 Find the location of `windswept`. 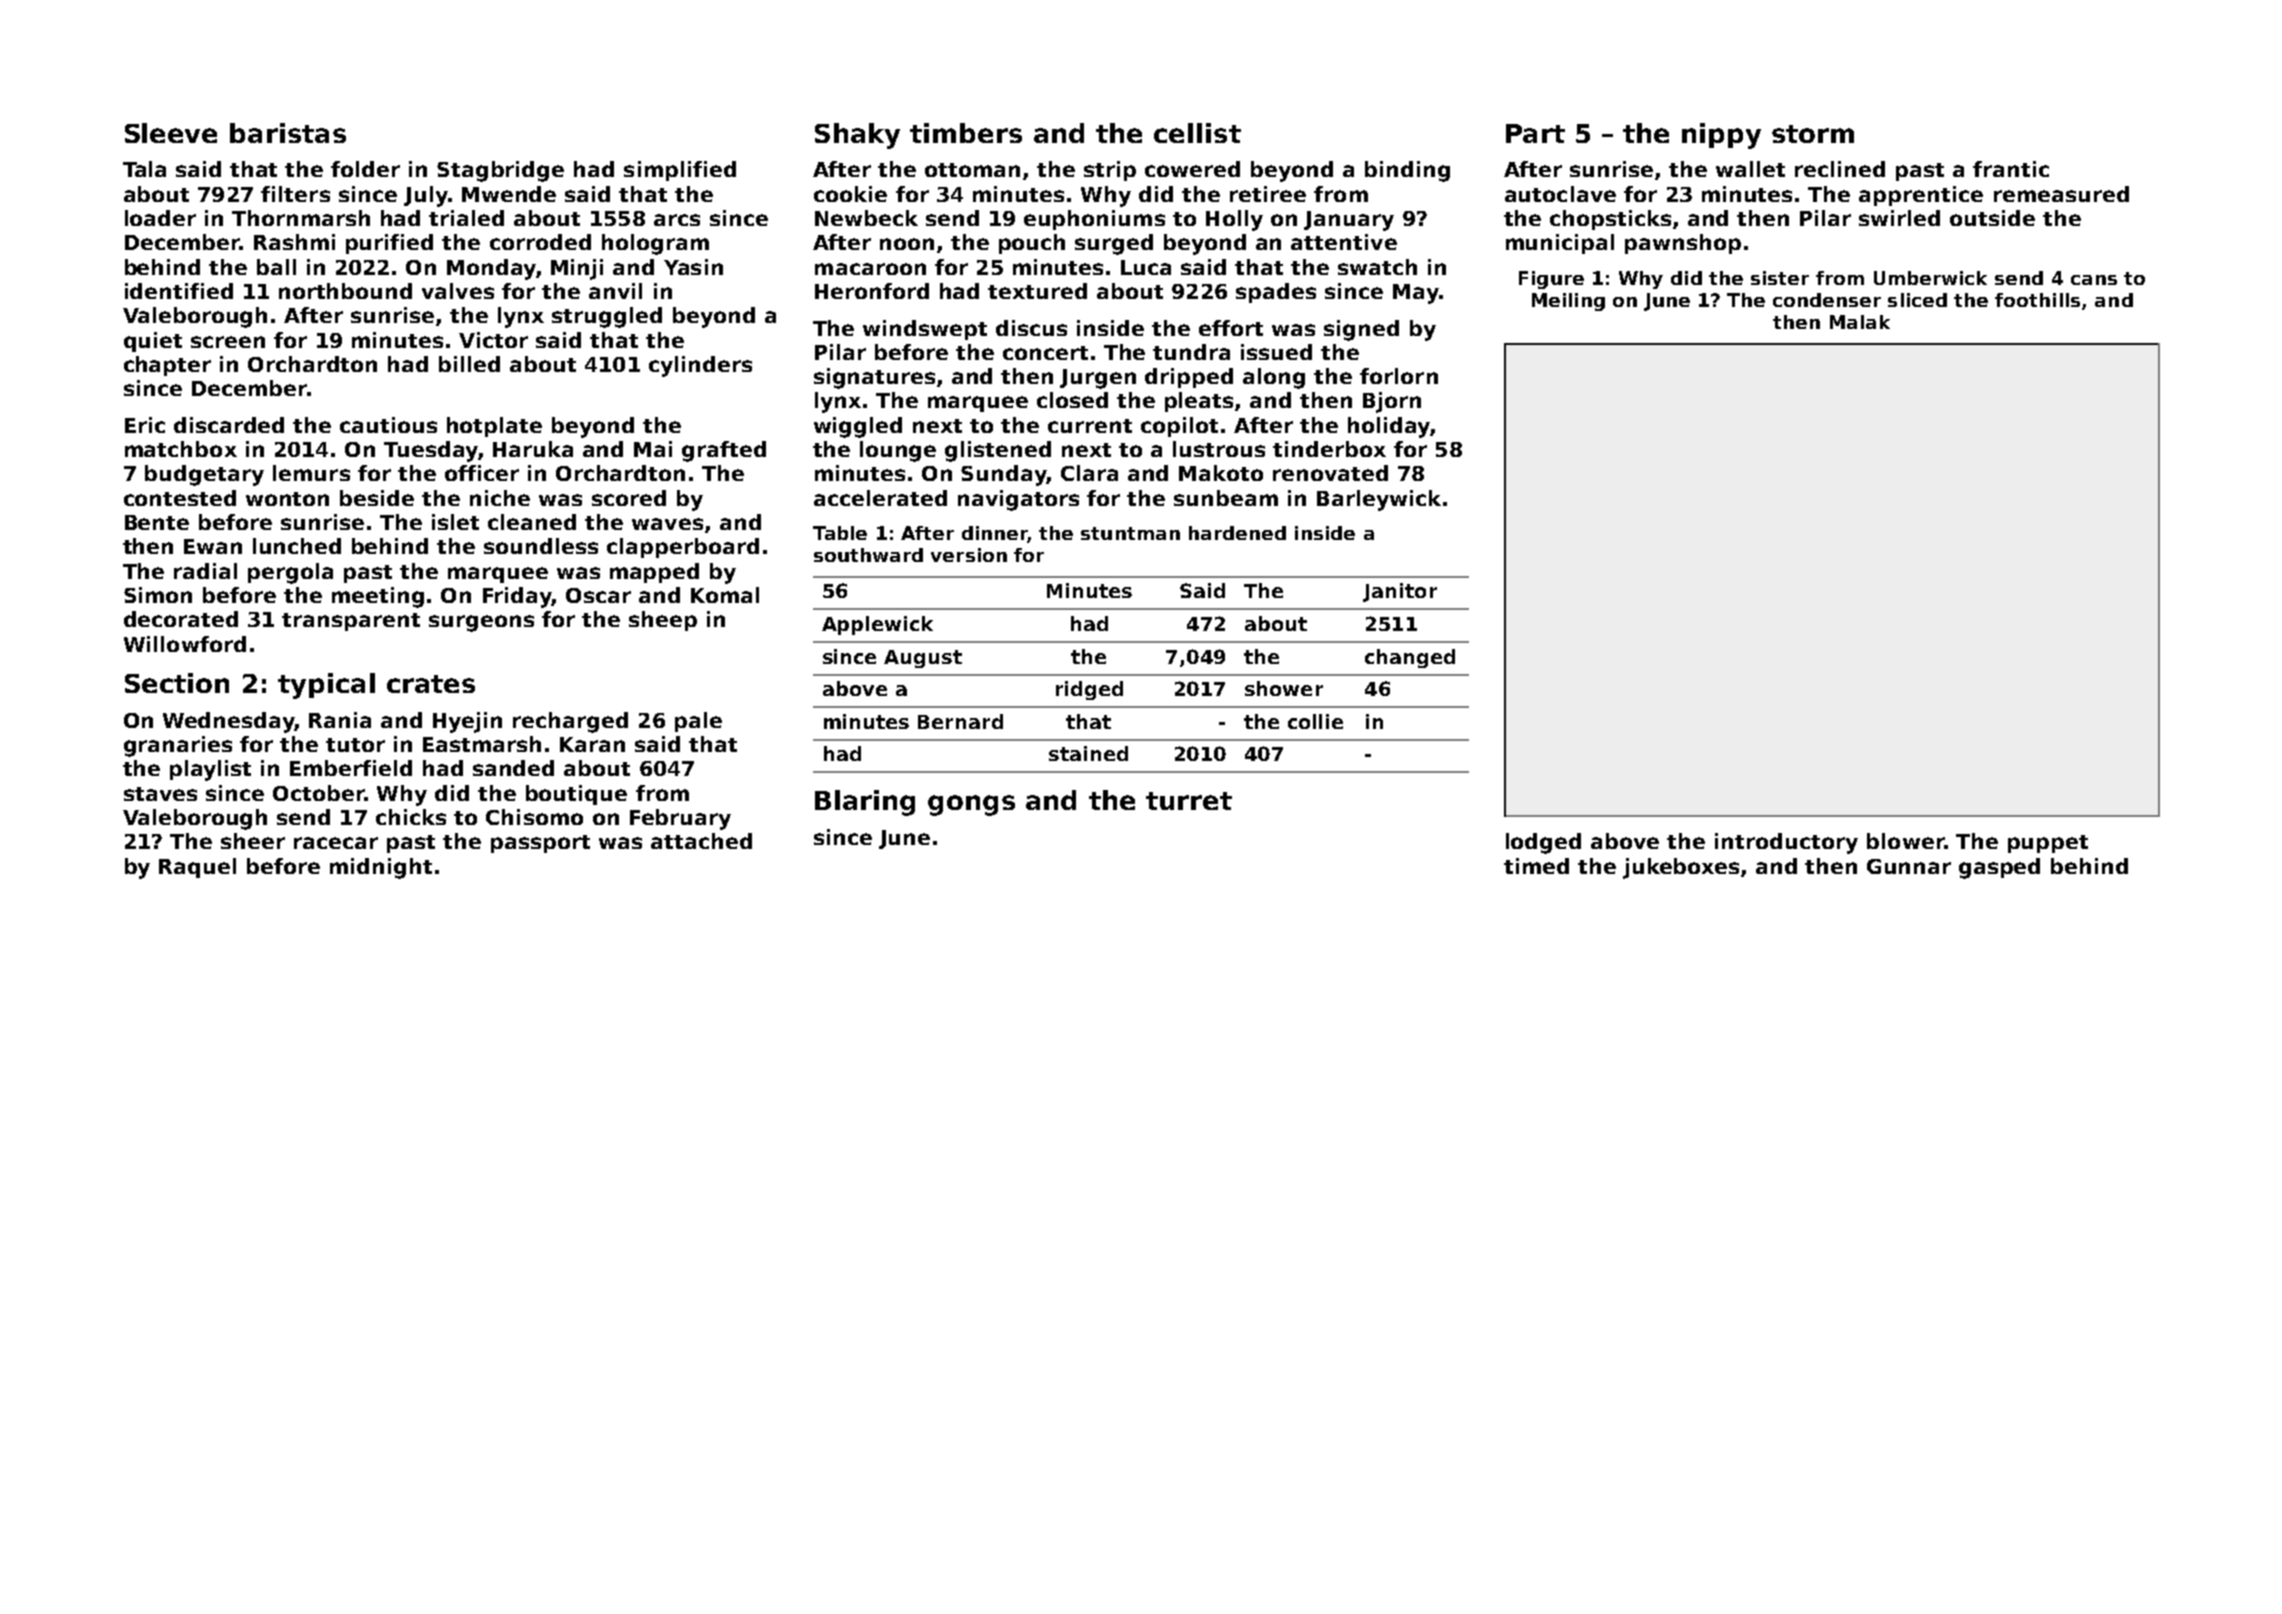

windswept is located at coordinates (925, 330).
